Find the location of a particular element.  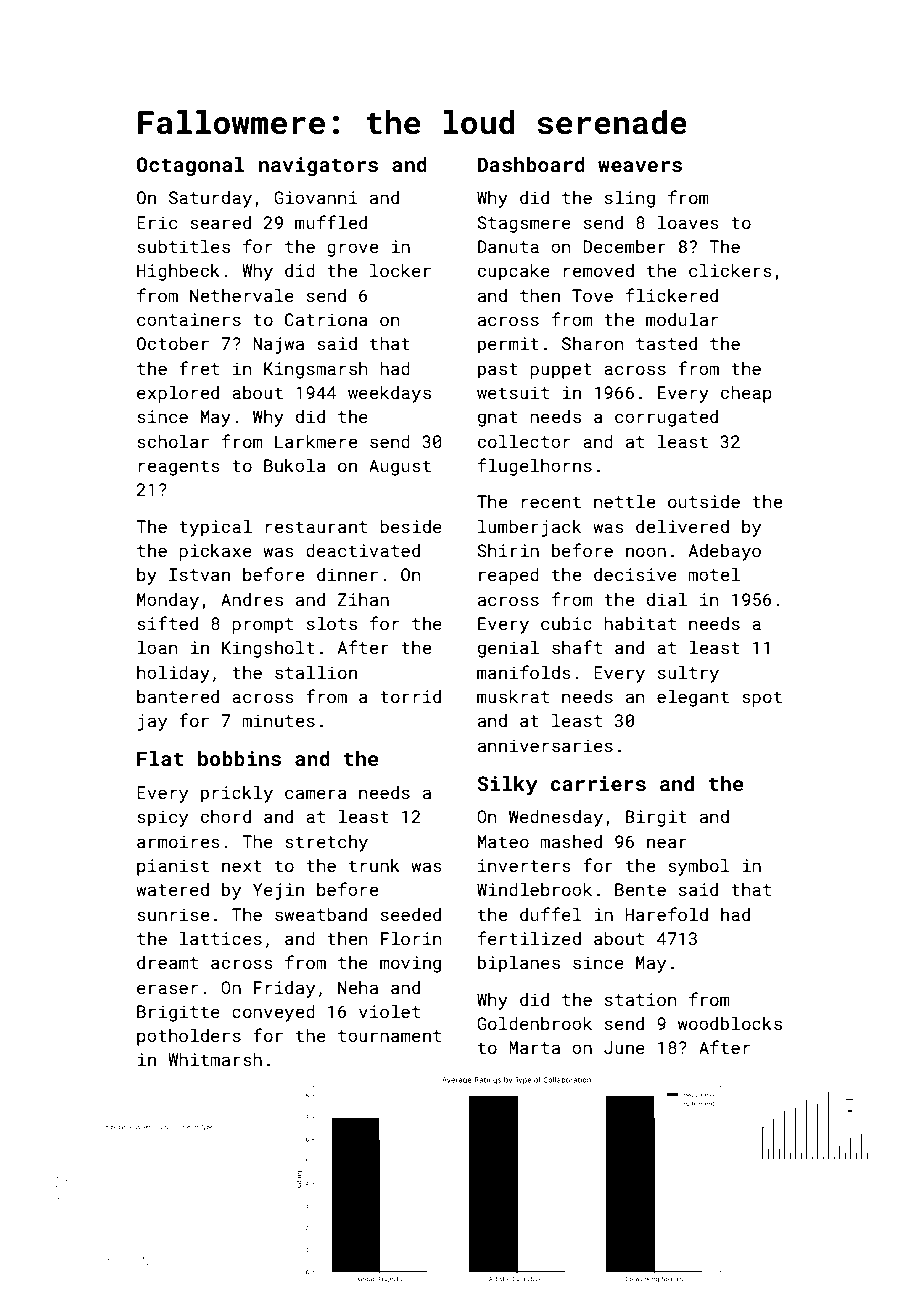

camera is located at coordinates (316, 794).
